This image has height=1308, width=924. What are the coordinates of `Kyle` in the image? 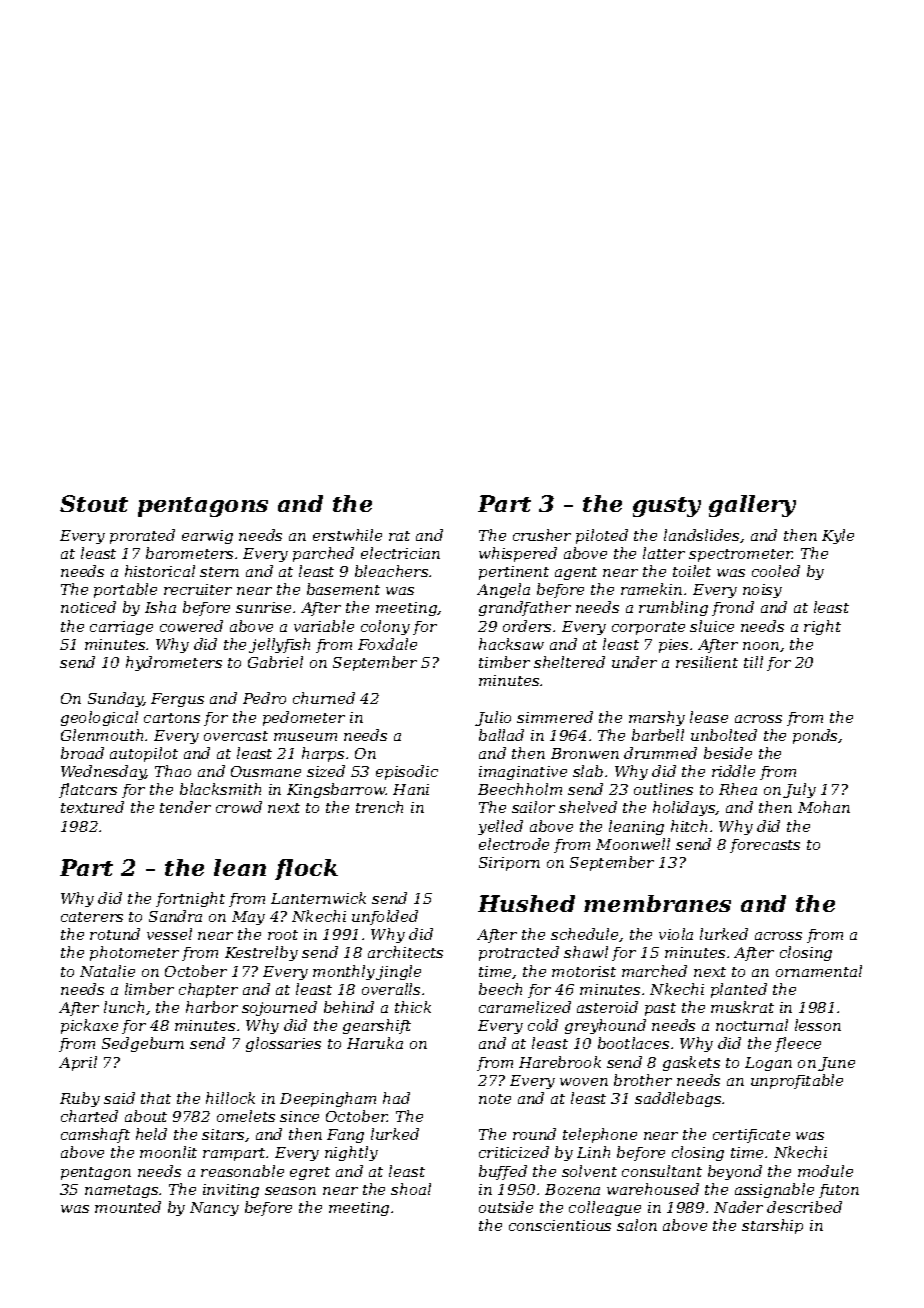 It's located at (838, 536).
